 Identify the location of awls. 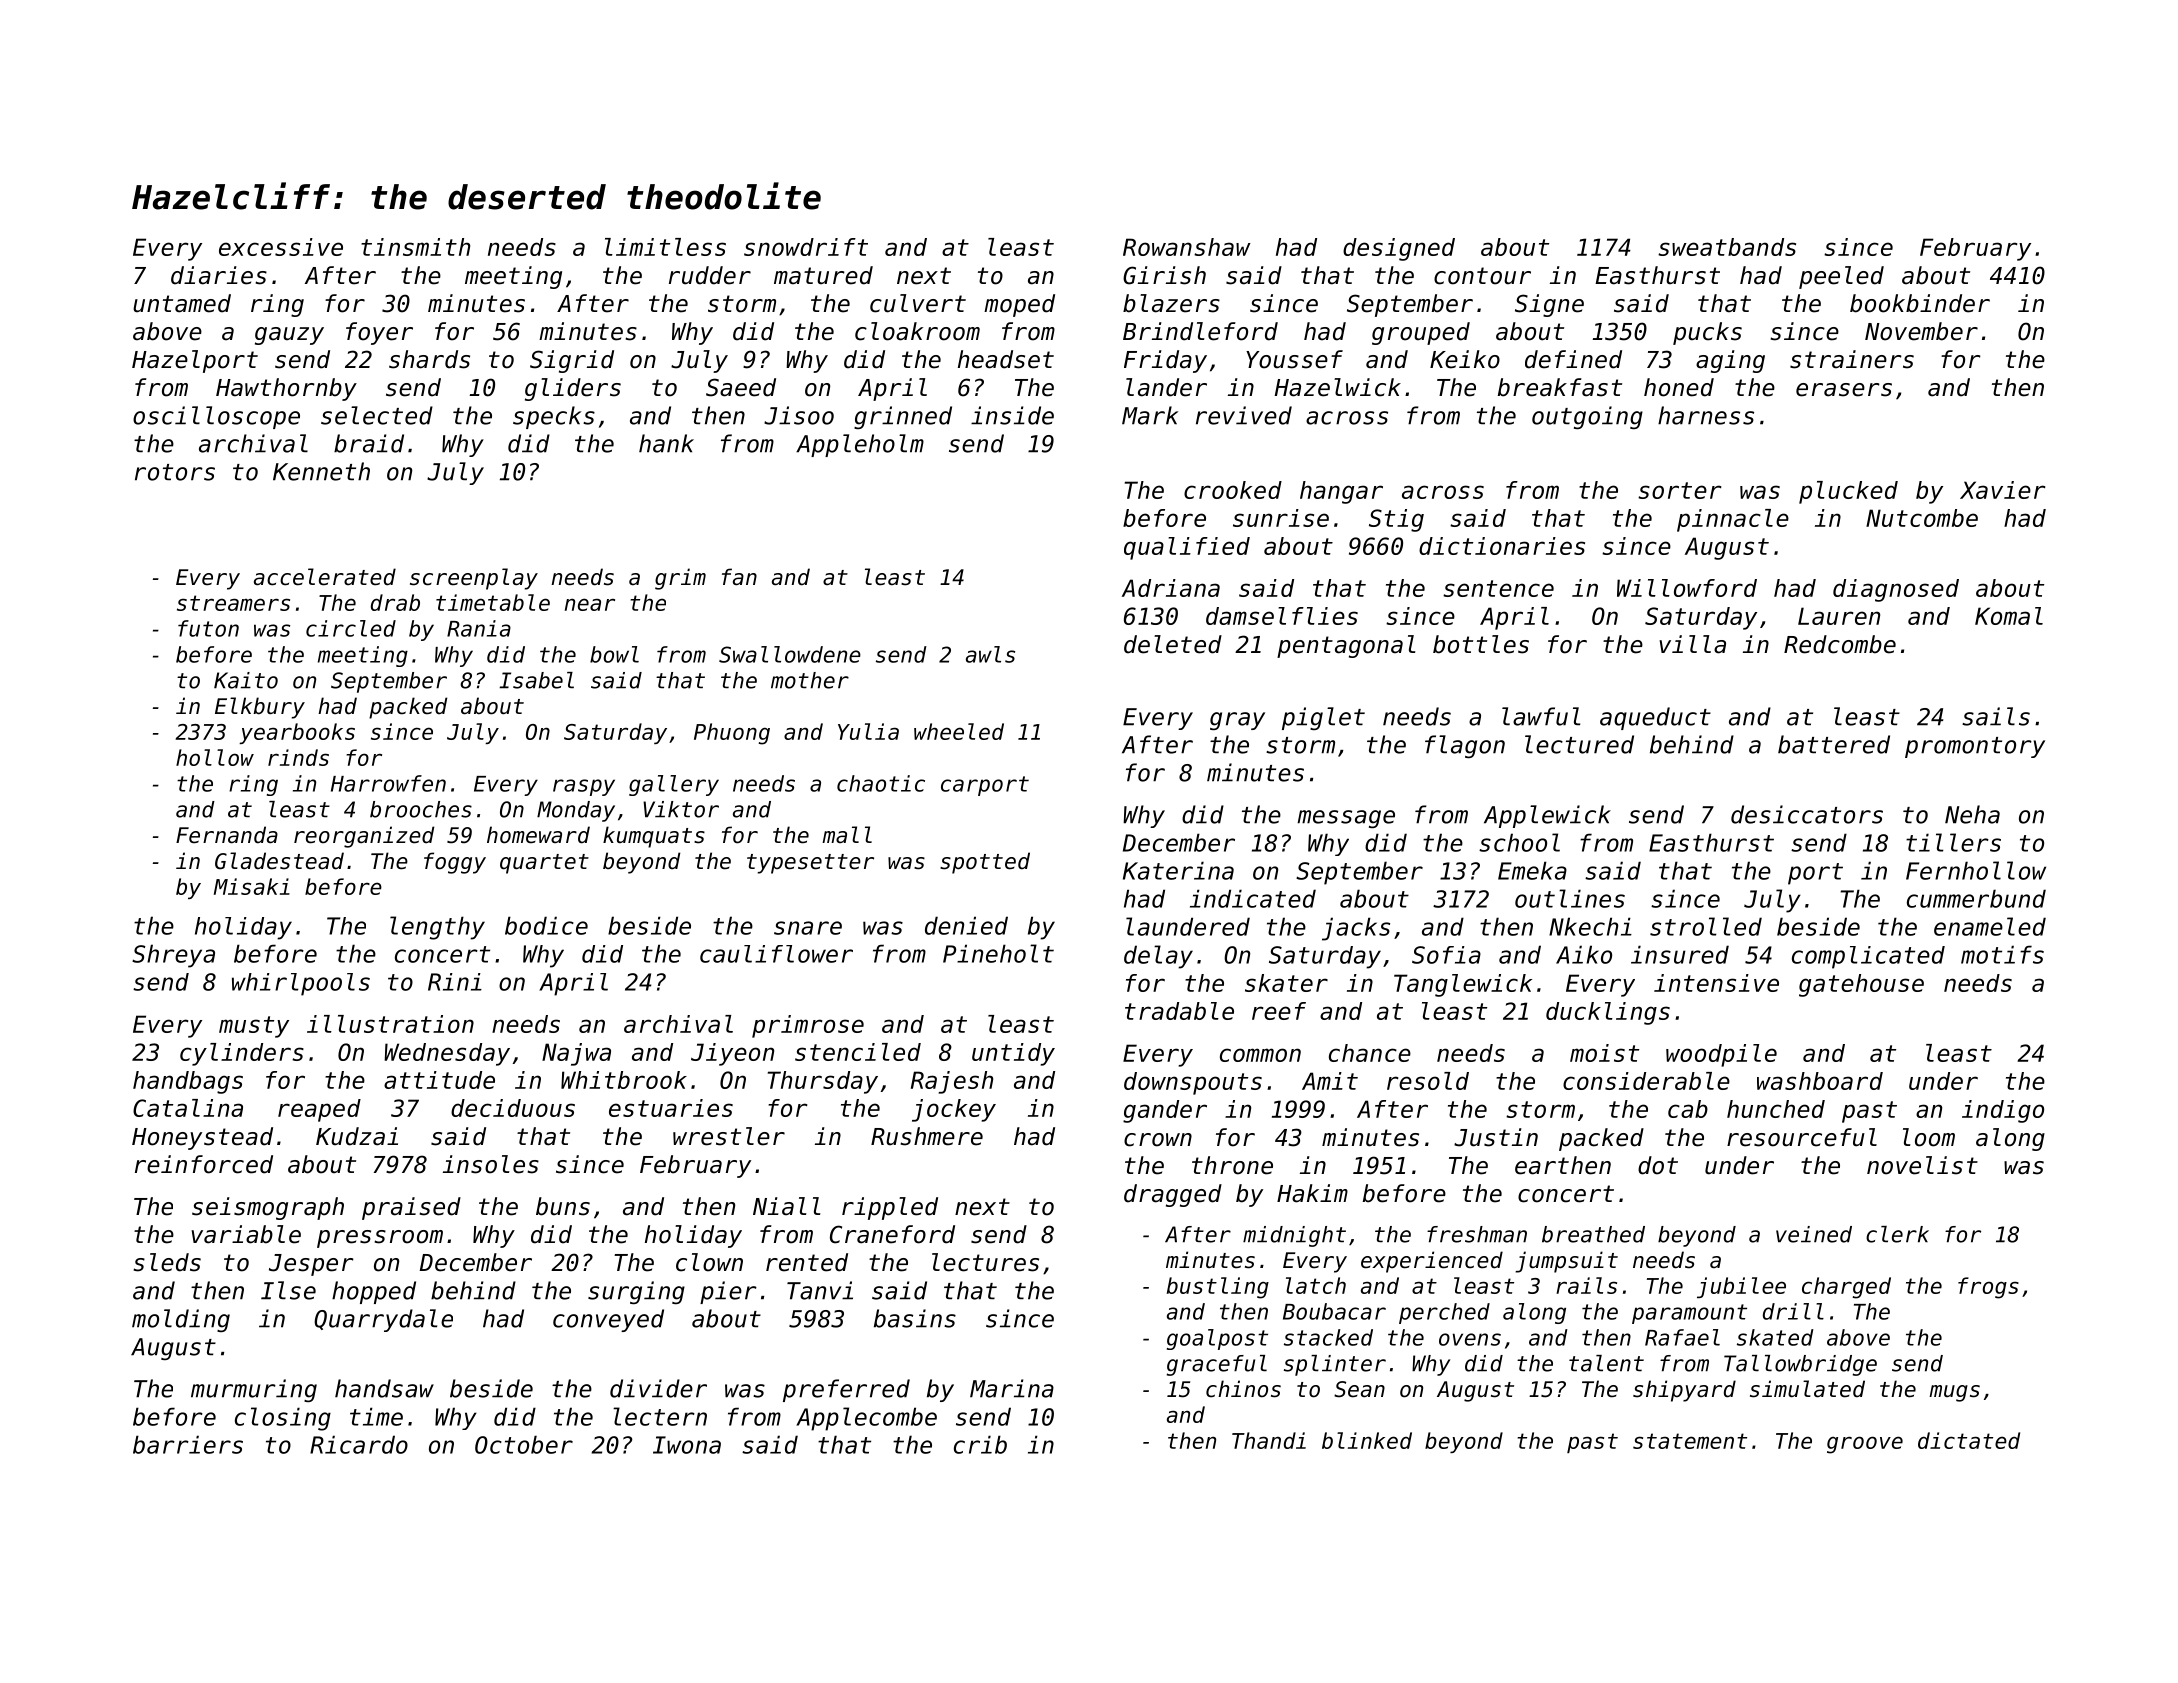
(990, 654).
